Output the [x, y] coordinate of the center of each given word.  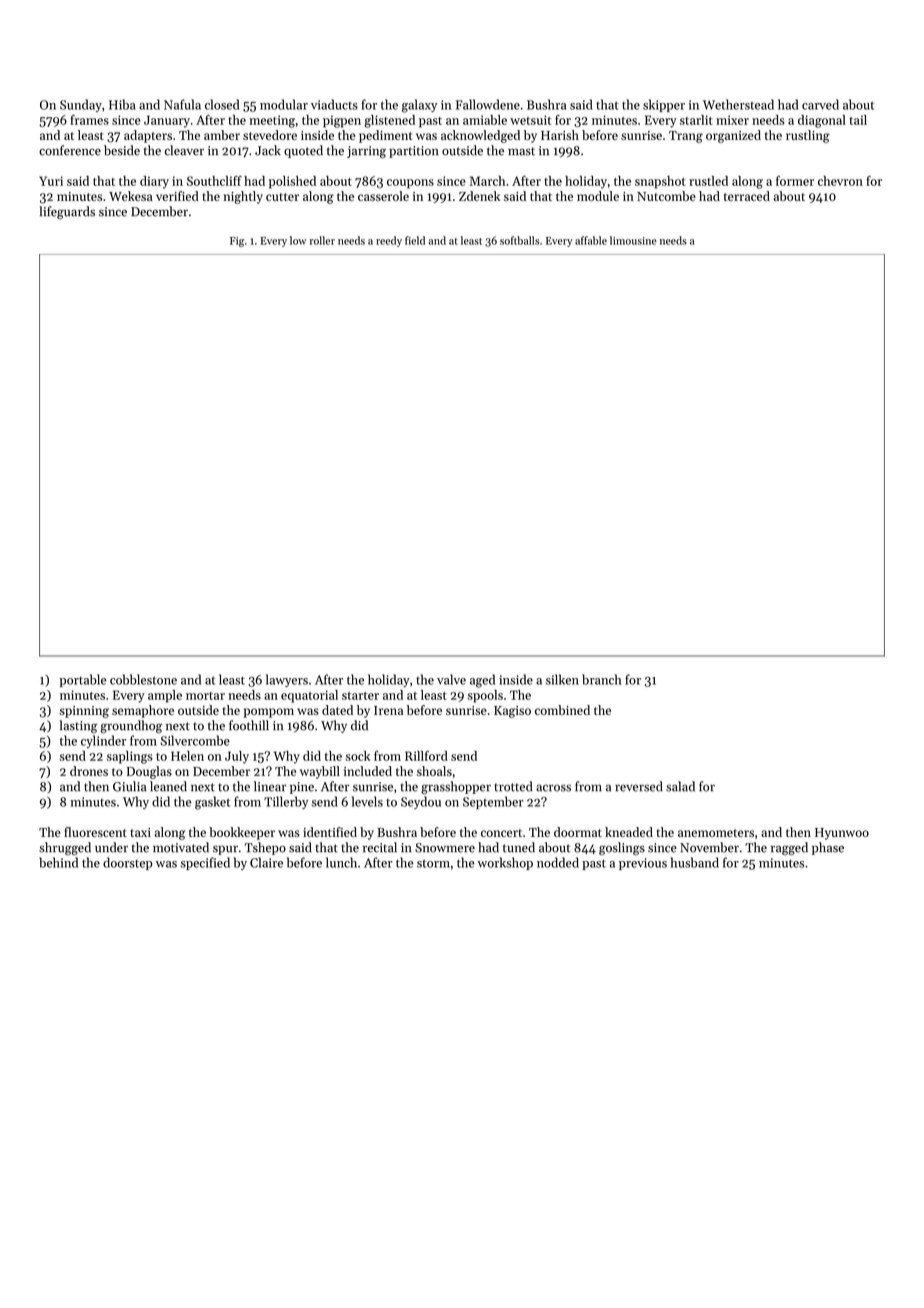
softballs [519, 240]
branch [601, 679]
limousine [633, 240]
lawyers [287, 680]
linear [270, 786]
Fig [237, 242]
